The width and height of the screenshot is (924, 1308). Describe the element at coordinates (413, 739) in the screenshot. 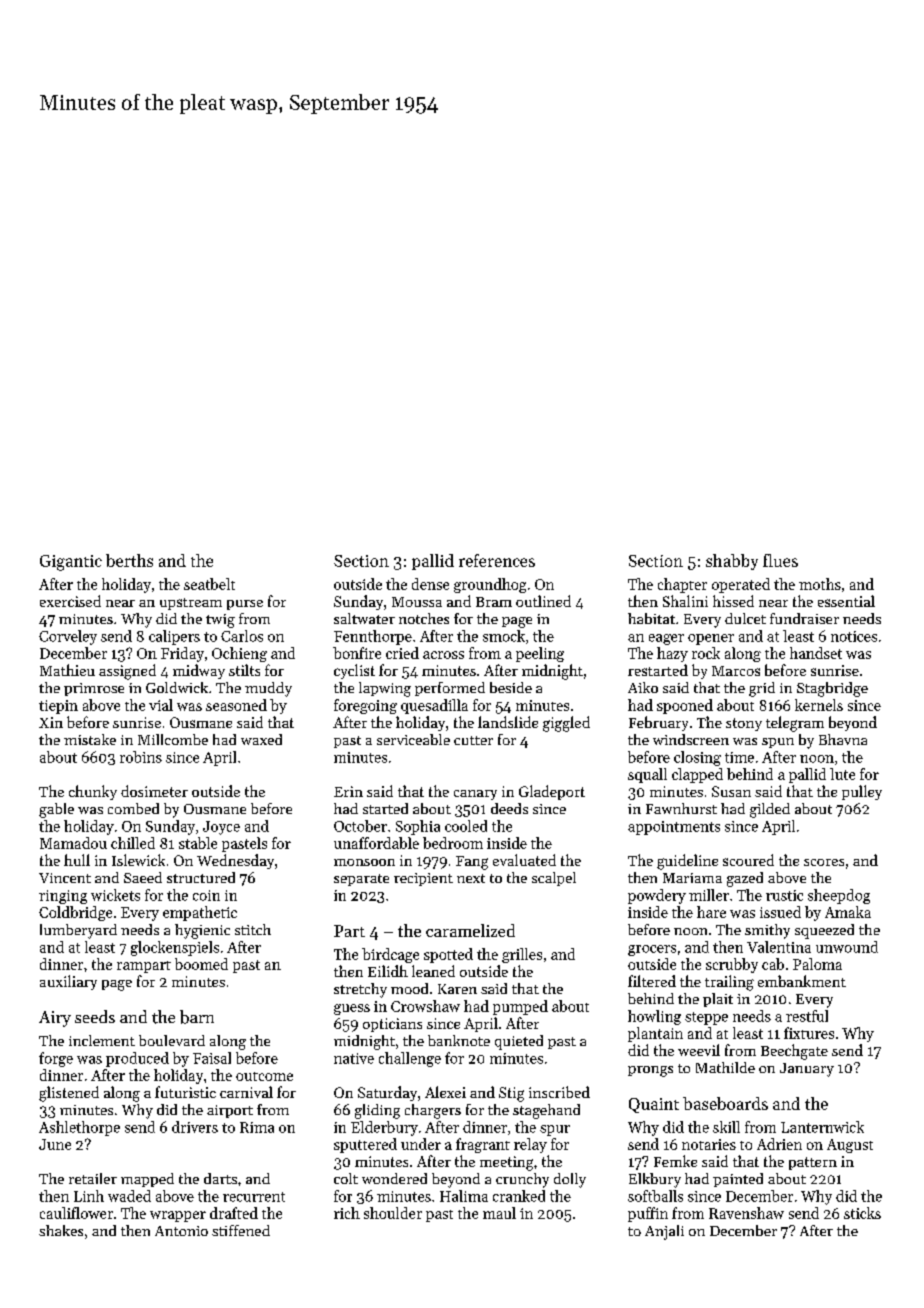

I see `serviceable` at that location.
